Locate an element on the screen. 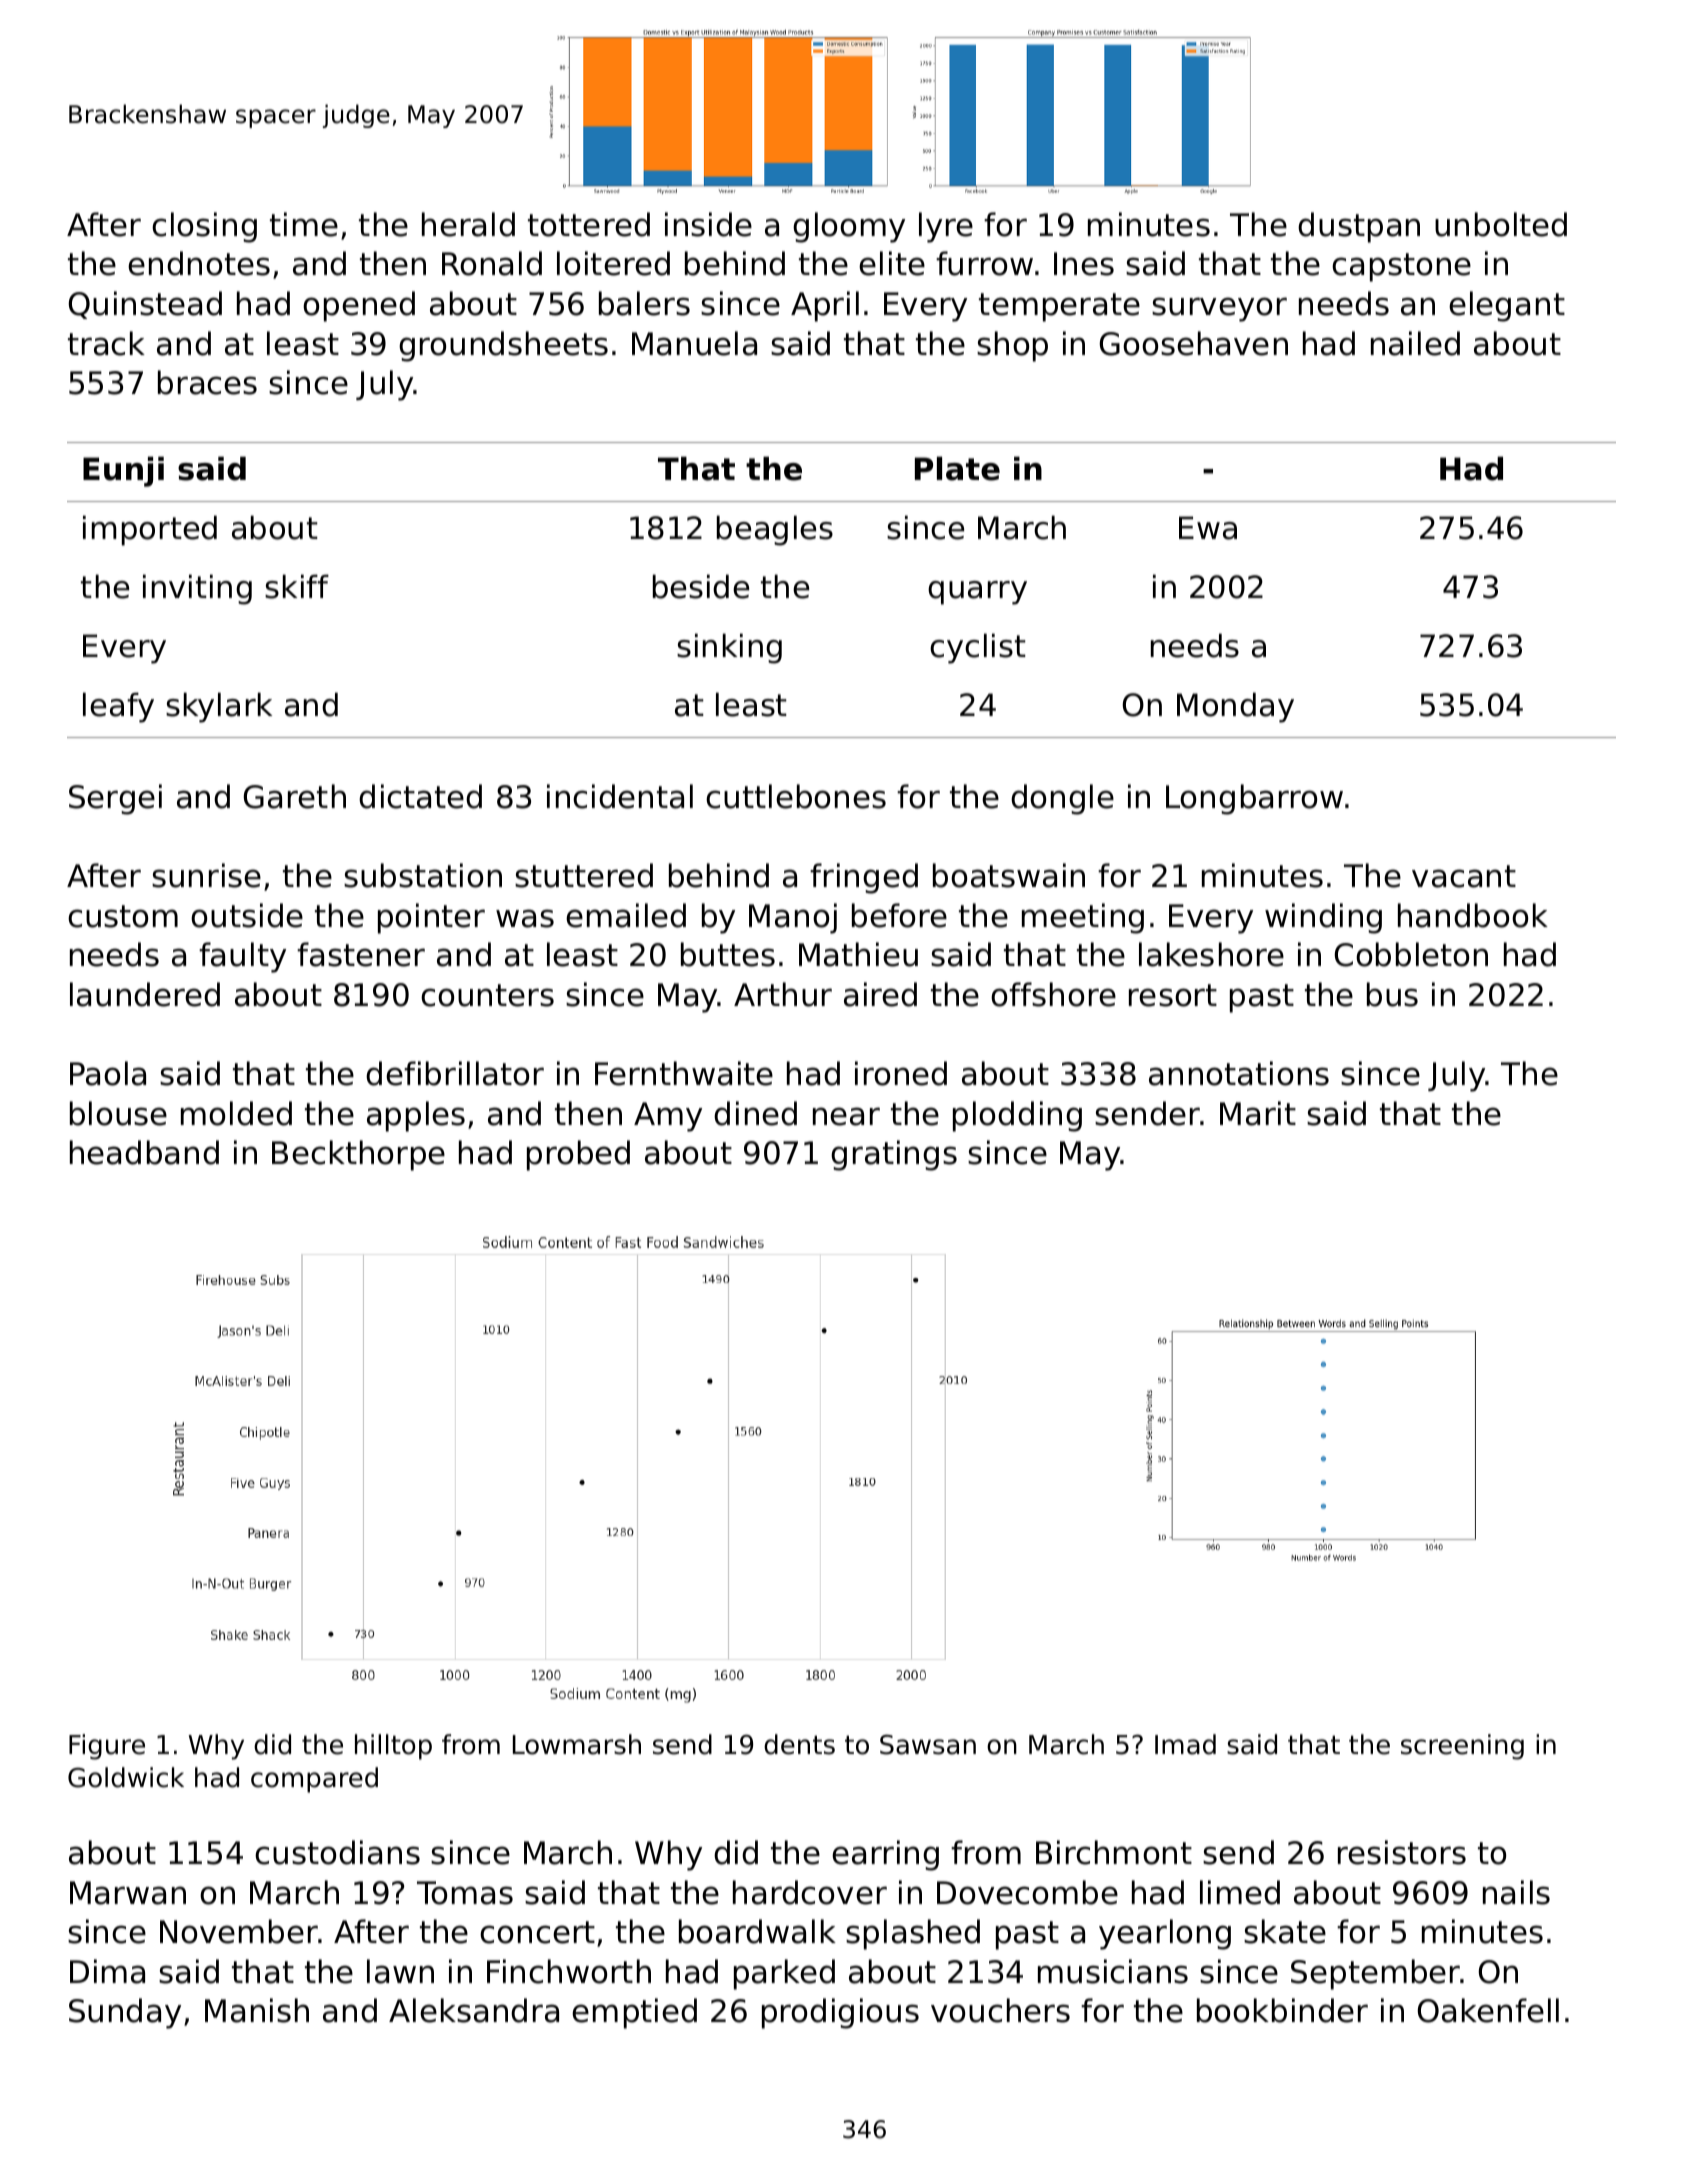 This screenshot has width=1683, height=2178. shop is located at coordinates (1012, 346).
